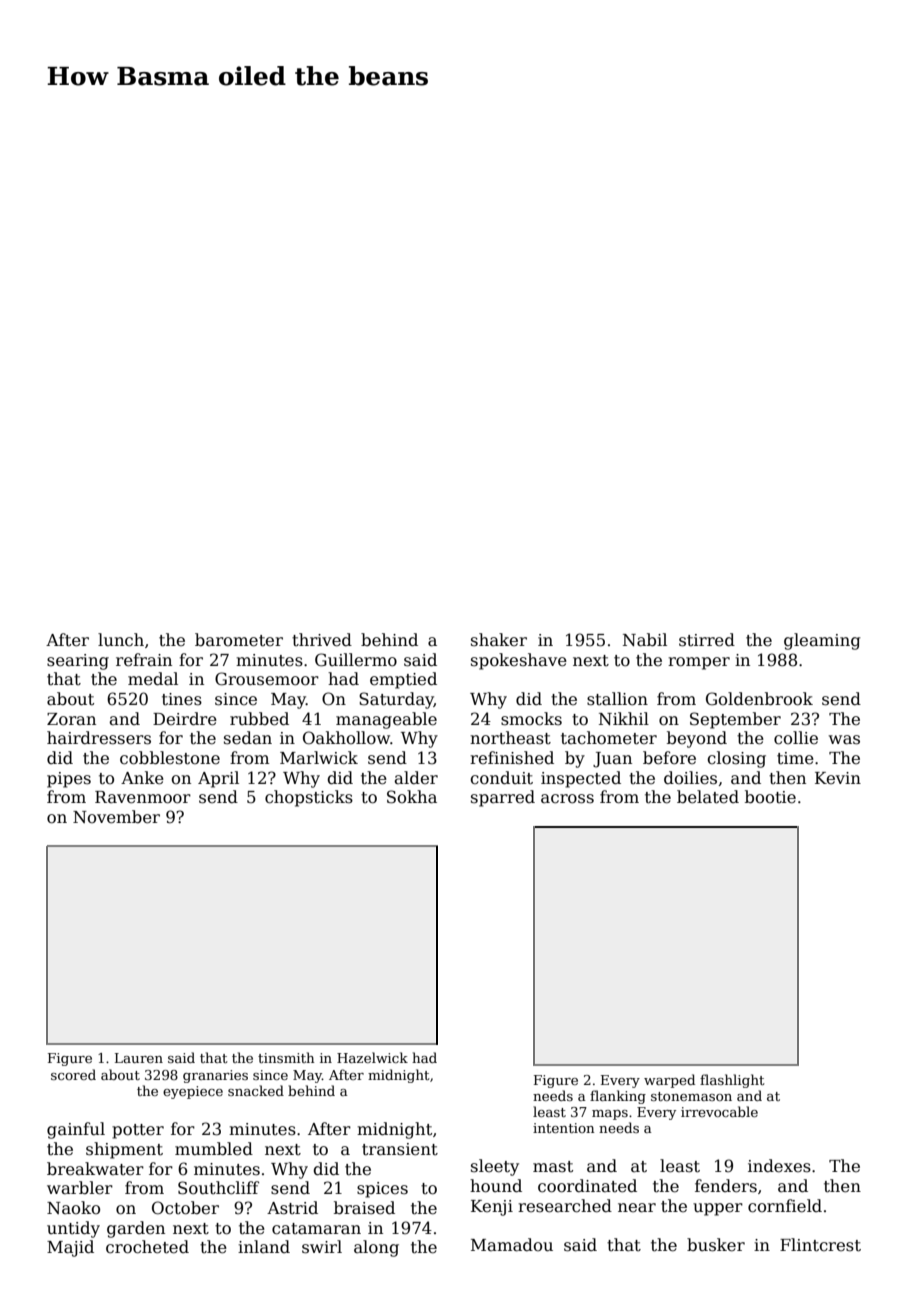  I want to click on belated, so click(708, 797).
